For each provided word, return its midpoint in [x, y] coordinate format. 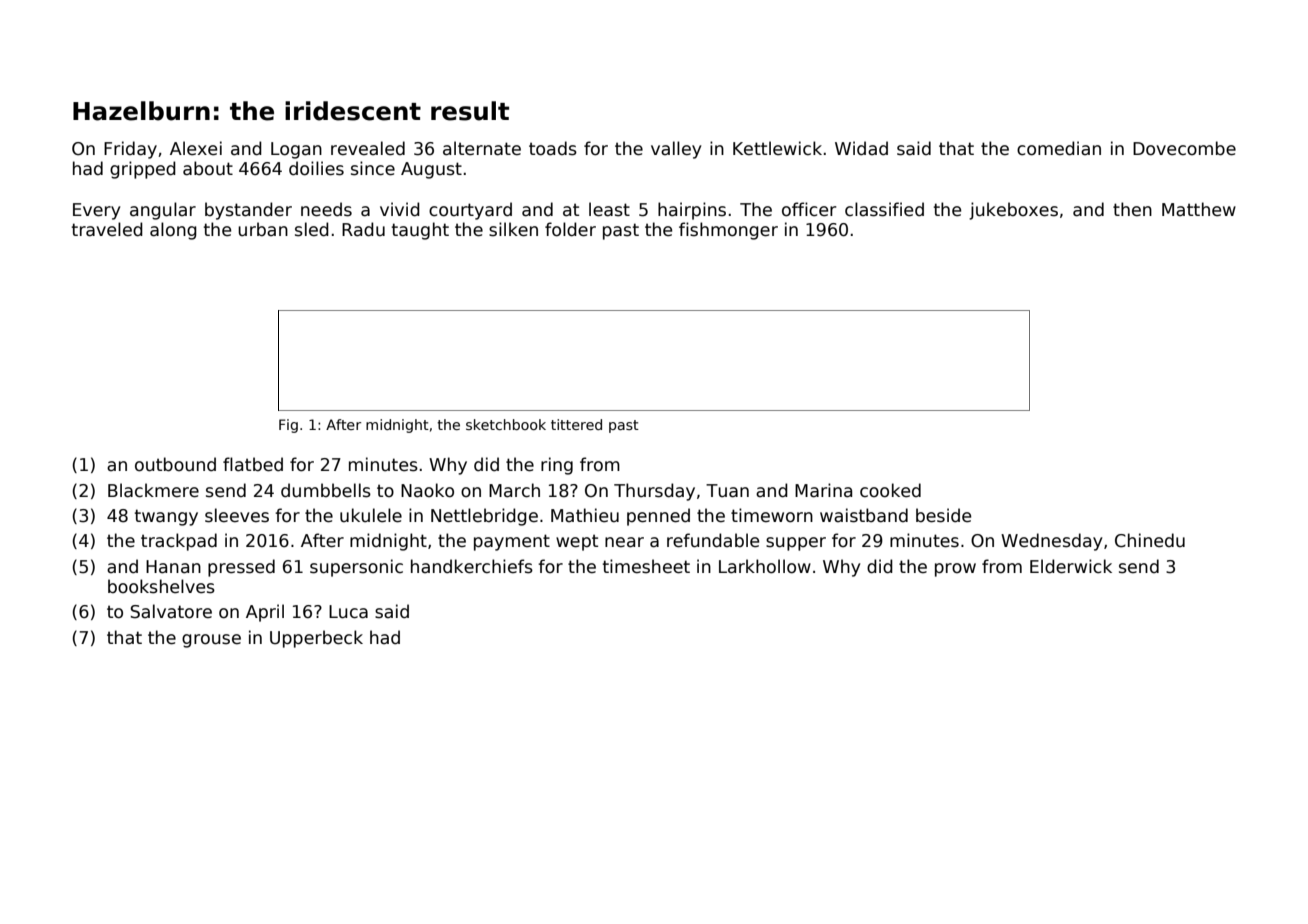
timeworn [772, 515]
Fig [288, 426]
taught [420, 231]
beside [943, 515]
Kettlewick [777, 148]
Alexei [196, 148]
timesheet [646, 566]
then [1132, 209]
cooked [890, 490]
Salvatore [171, 611]
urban [263, 229]
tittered [576, 424]
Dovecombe [1184, 148]
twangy [166, 517]
